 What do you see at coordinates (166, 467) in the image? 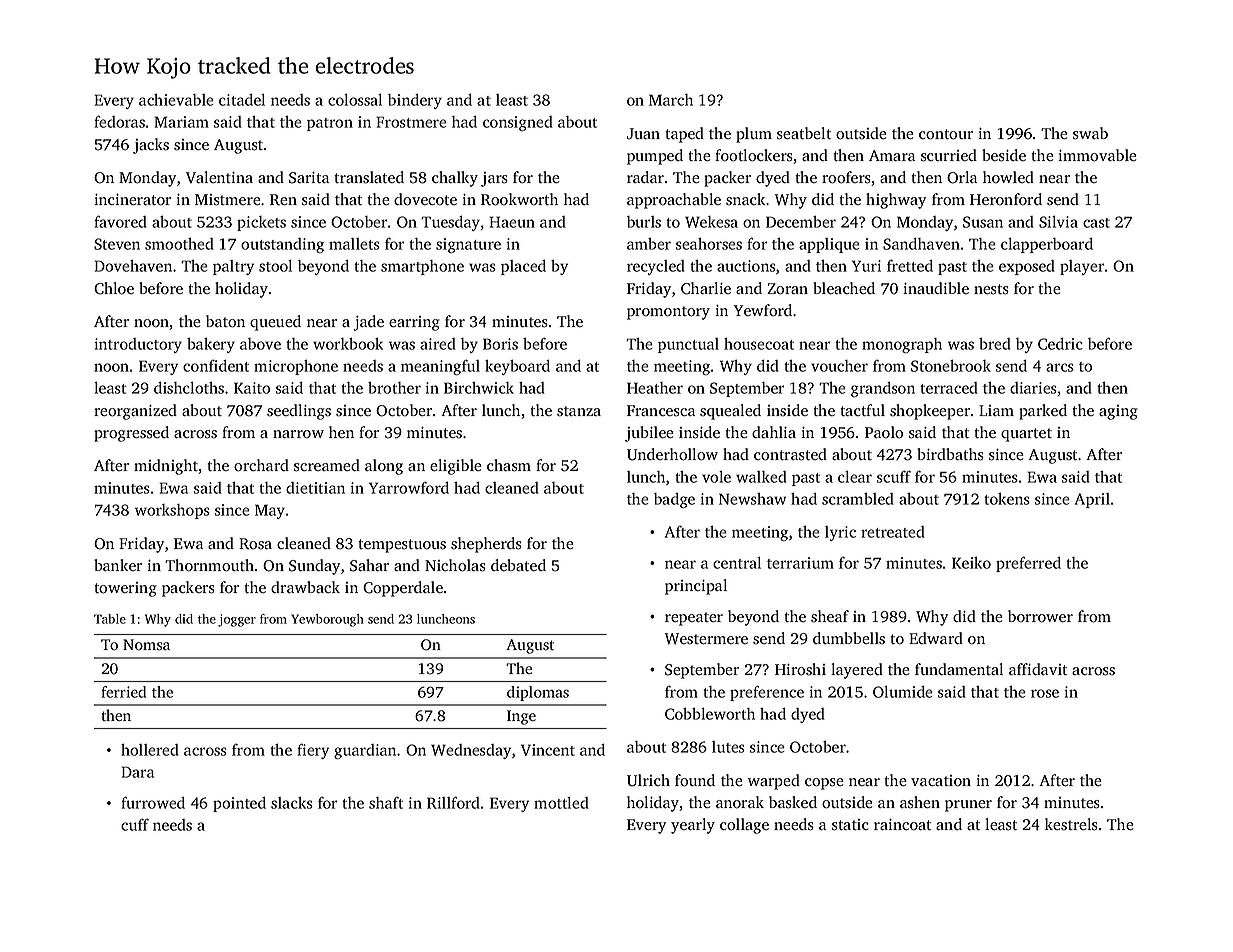
I see `midnight` at bounding box center [166, 467].
